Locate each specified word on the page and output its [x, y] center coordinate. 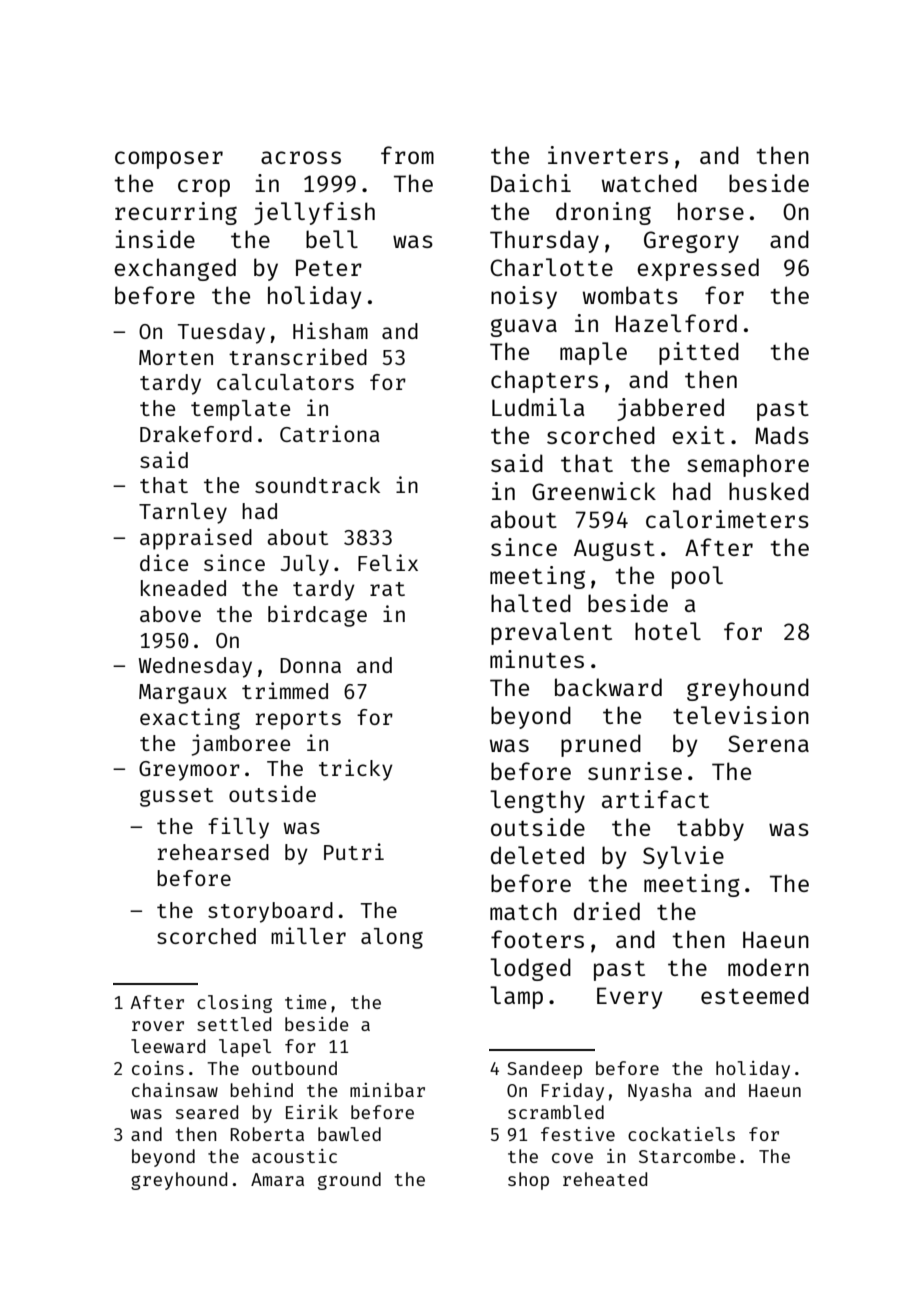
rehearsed [213, 852]
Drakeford [196, 434]
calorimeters [727, 519]
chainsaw [175, 1090]
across [301, 157]
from [407, 155]
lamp [516, 997]
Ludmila [538, 407]
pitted [699, 353]
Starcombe [687, 1156]
